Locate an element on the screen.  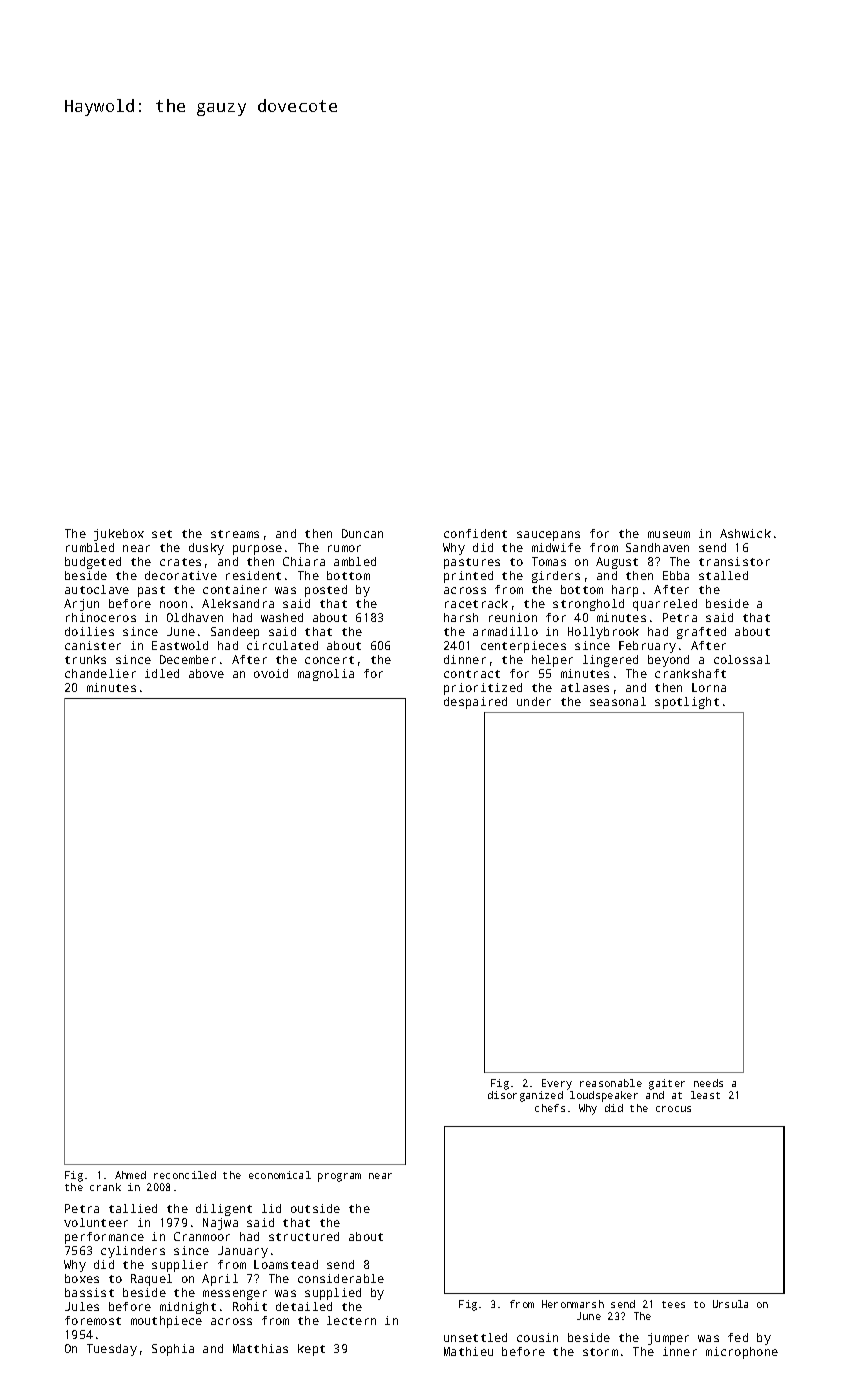
January is located at coordinates (243, 1252).
